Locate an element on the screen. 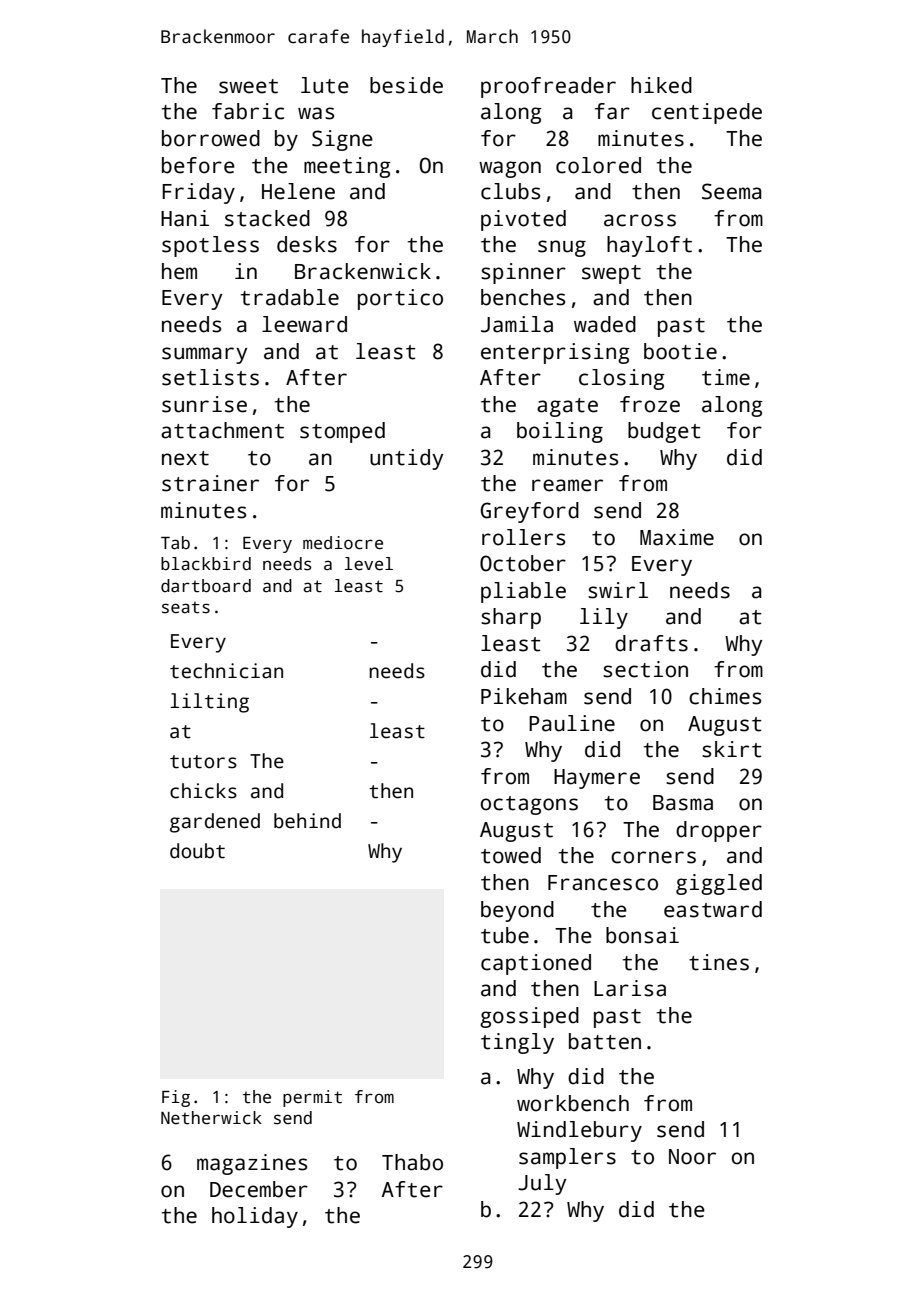 Image resolution: width=924 pixels, height=1311 pixels. magazines is located at coordinates (252, 1164).
